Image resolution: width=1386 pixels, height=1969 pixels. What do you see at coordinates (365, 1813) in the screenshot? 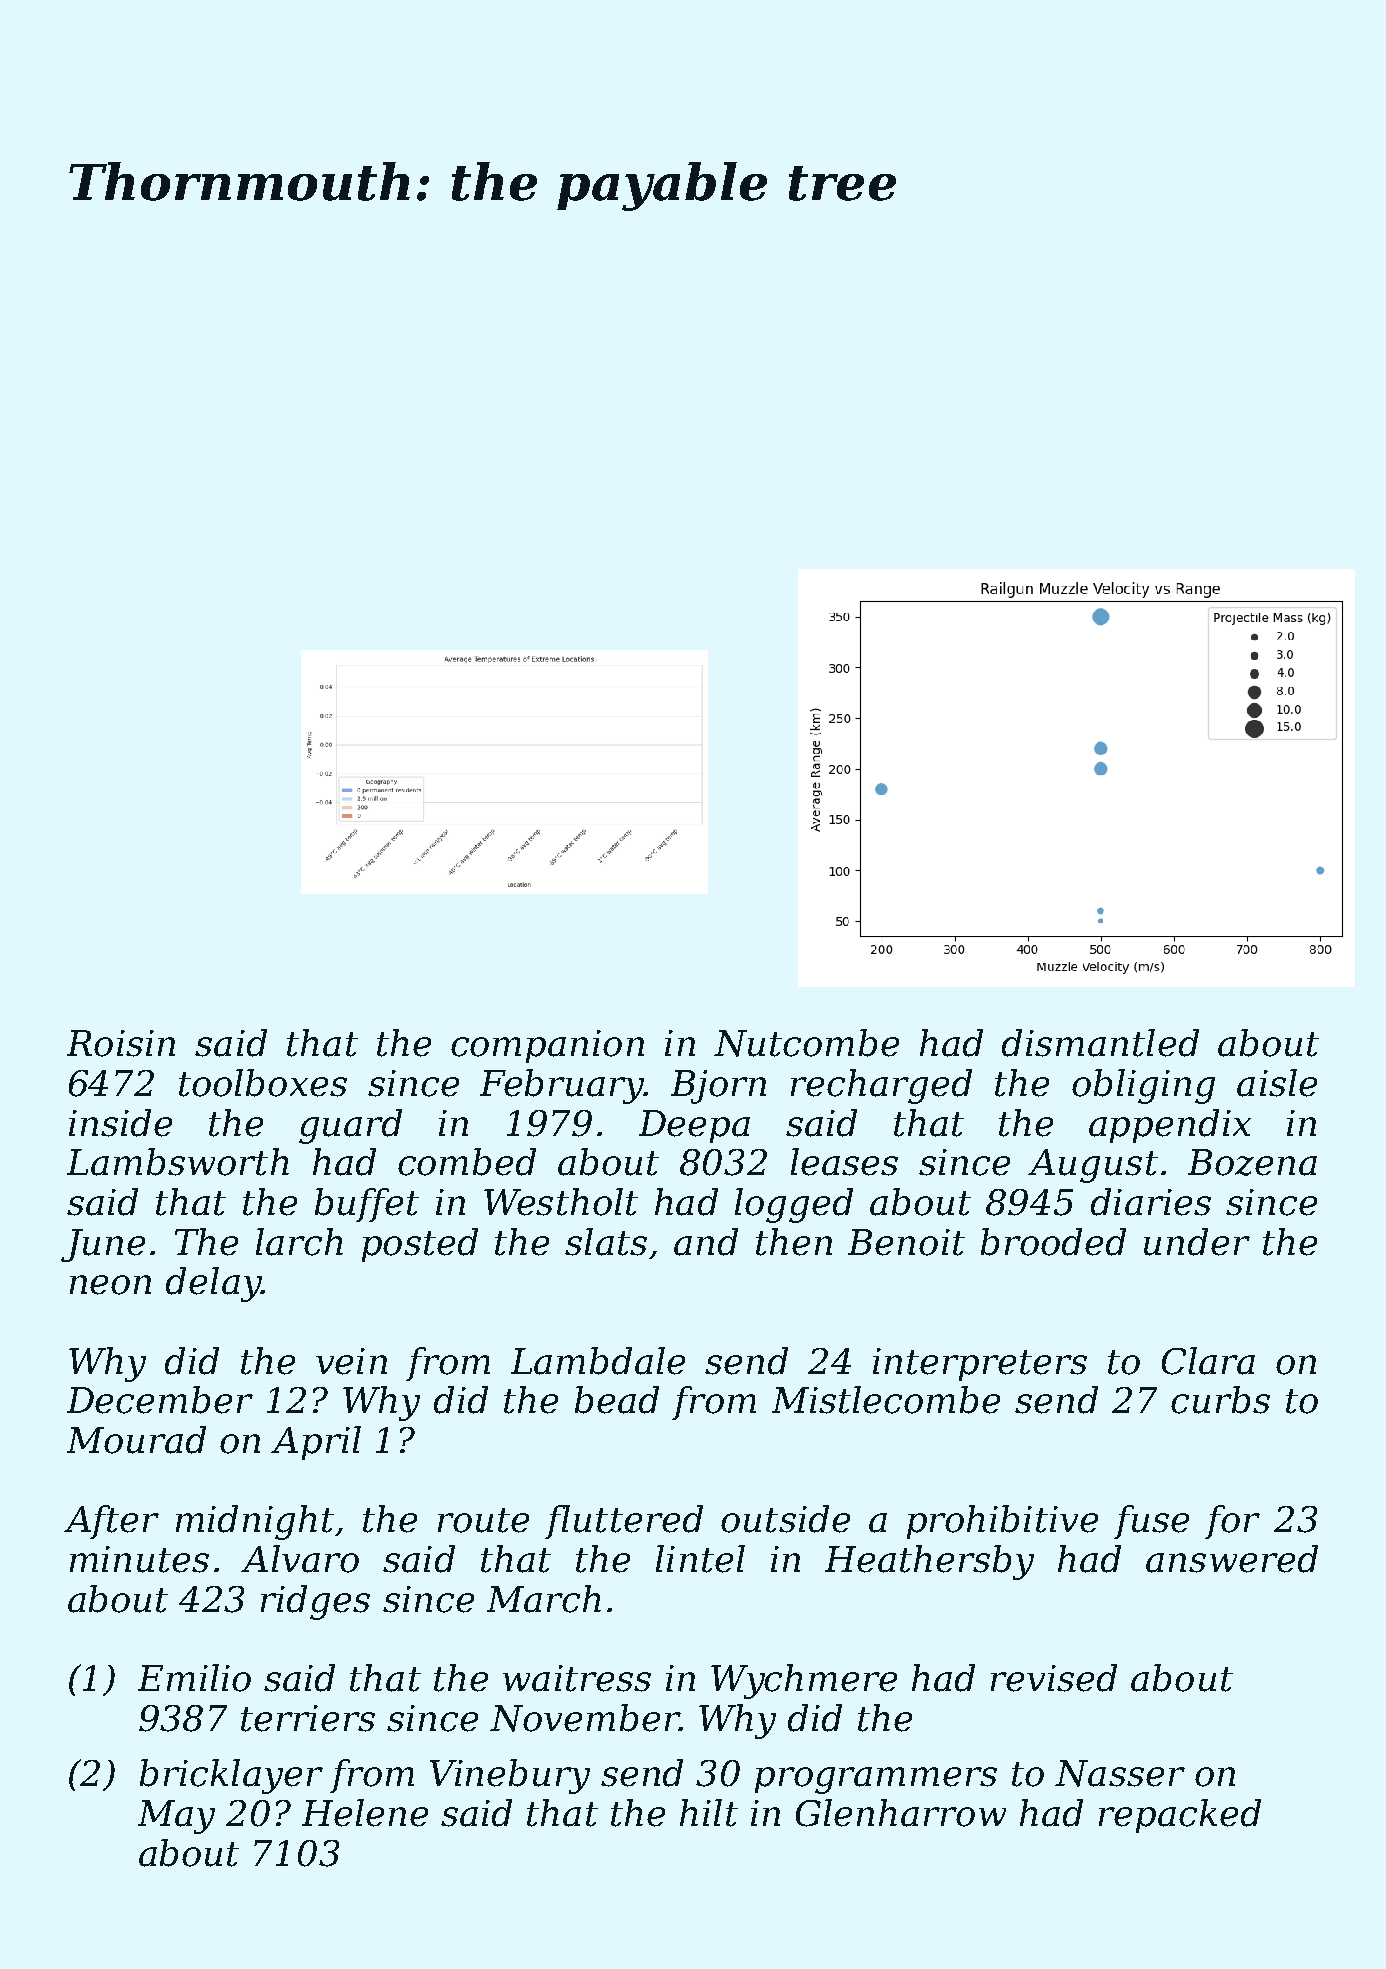
I see `Helene` at bounding box center [365, 1813].
